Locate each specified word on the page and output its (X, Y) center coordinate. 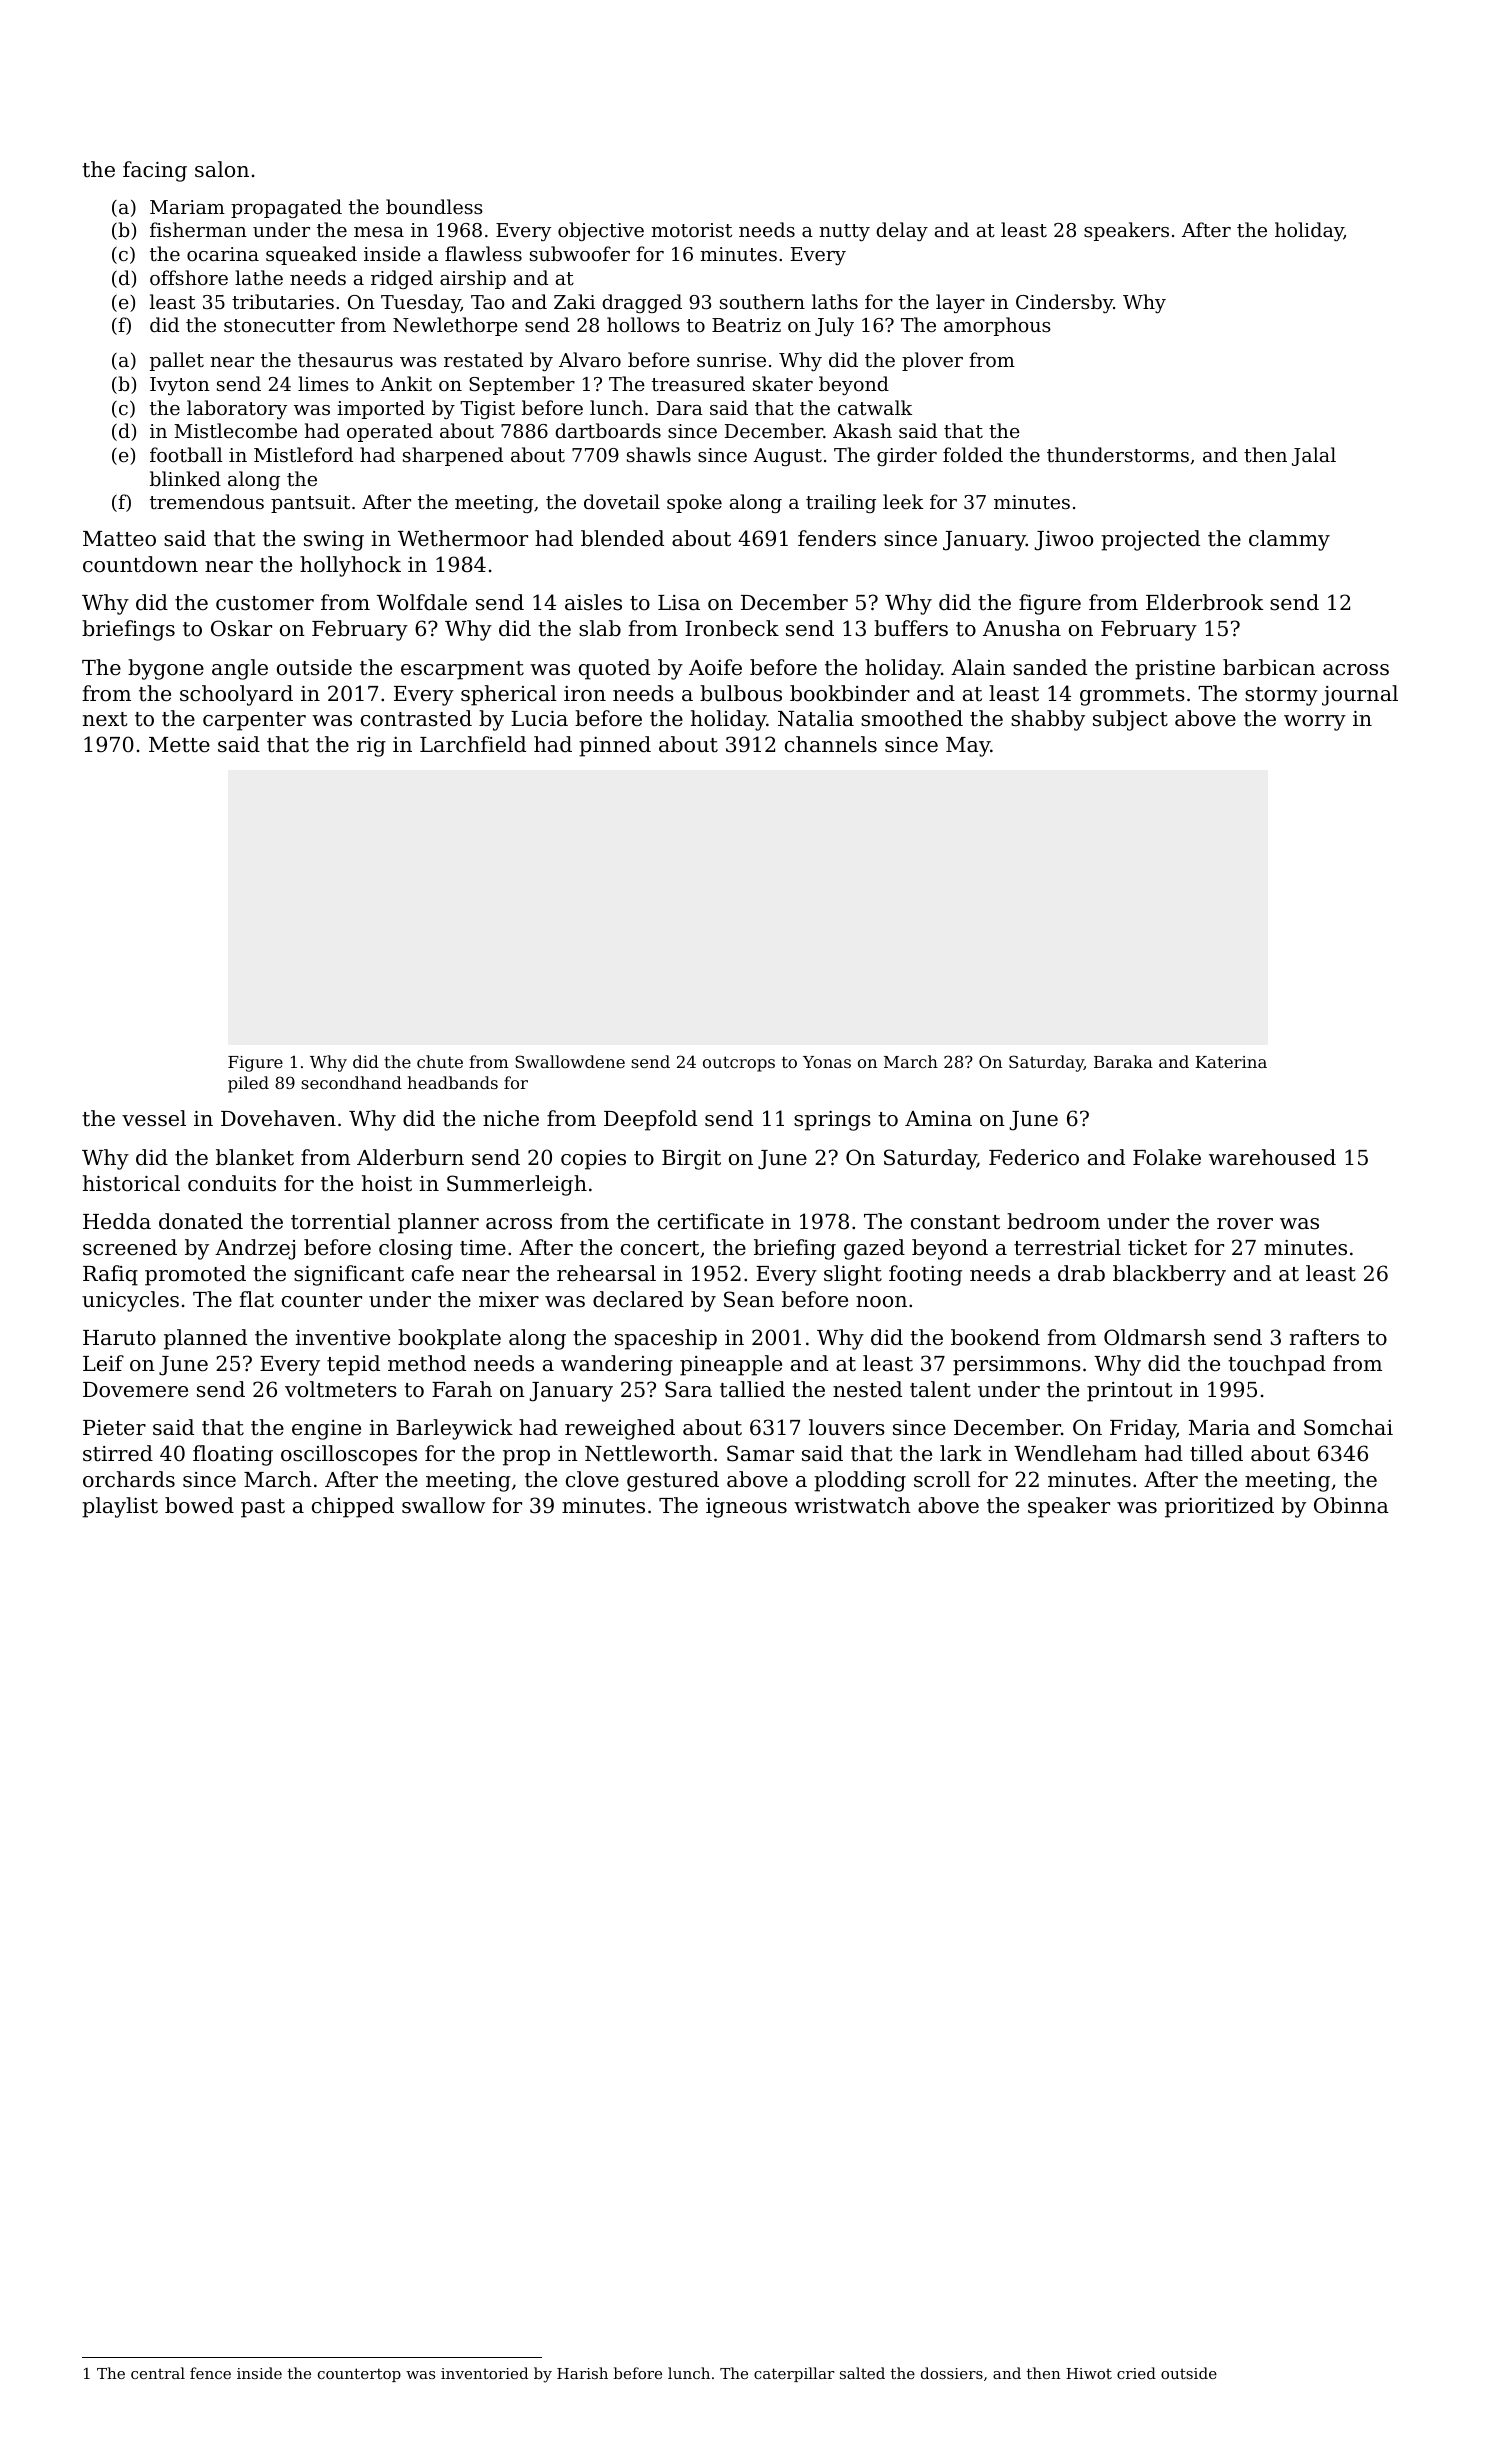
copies (593, 1160)
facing (155, 171)
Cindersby (1064, 303)
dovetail (622, 501)
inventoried (484, 2373)
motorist (691, 230)
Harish (582, 2373)
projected (1150, 540)
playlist (120, 1507)
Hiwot (1089, 2373)
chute (440, 1061)
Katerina (1231, 1062)
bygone (166, 669)
